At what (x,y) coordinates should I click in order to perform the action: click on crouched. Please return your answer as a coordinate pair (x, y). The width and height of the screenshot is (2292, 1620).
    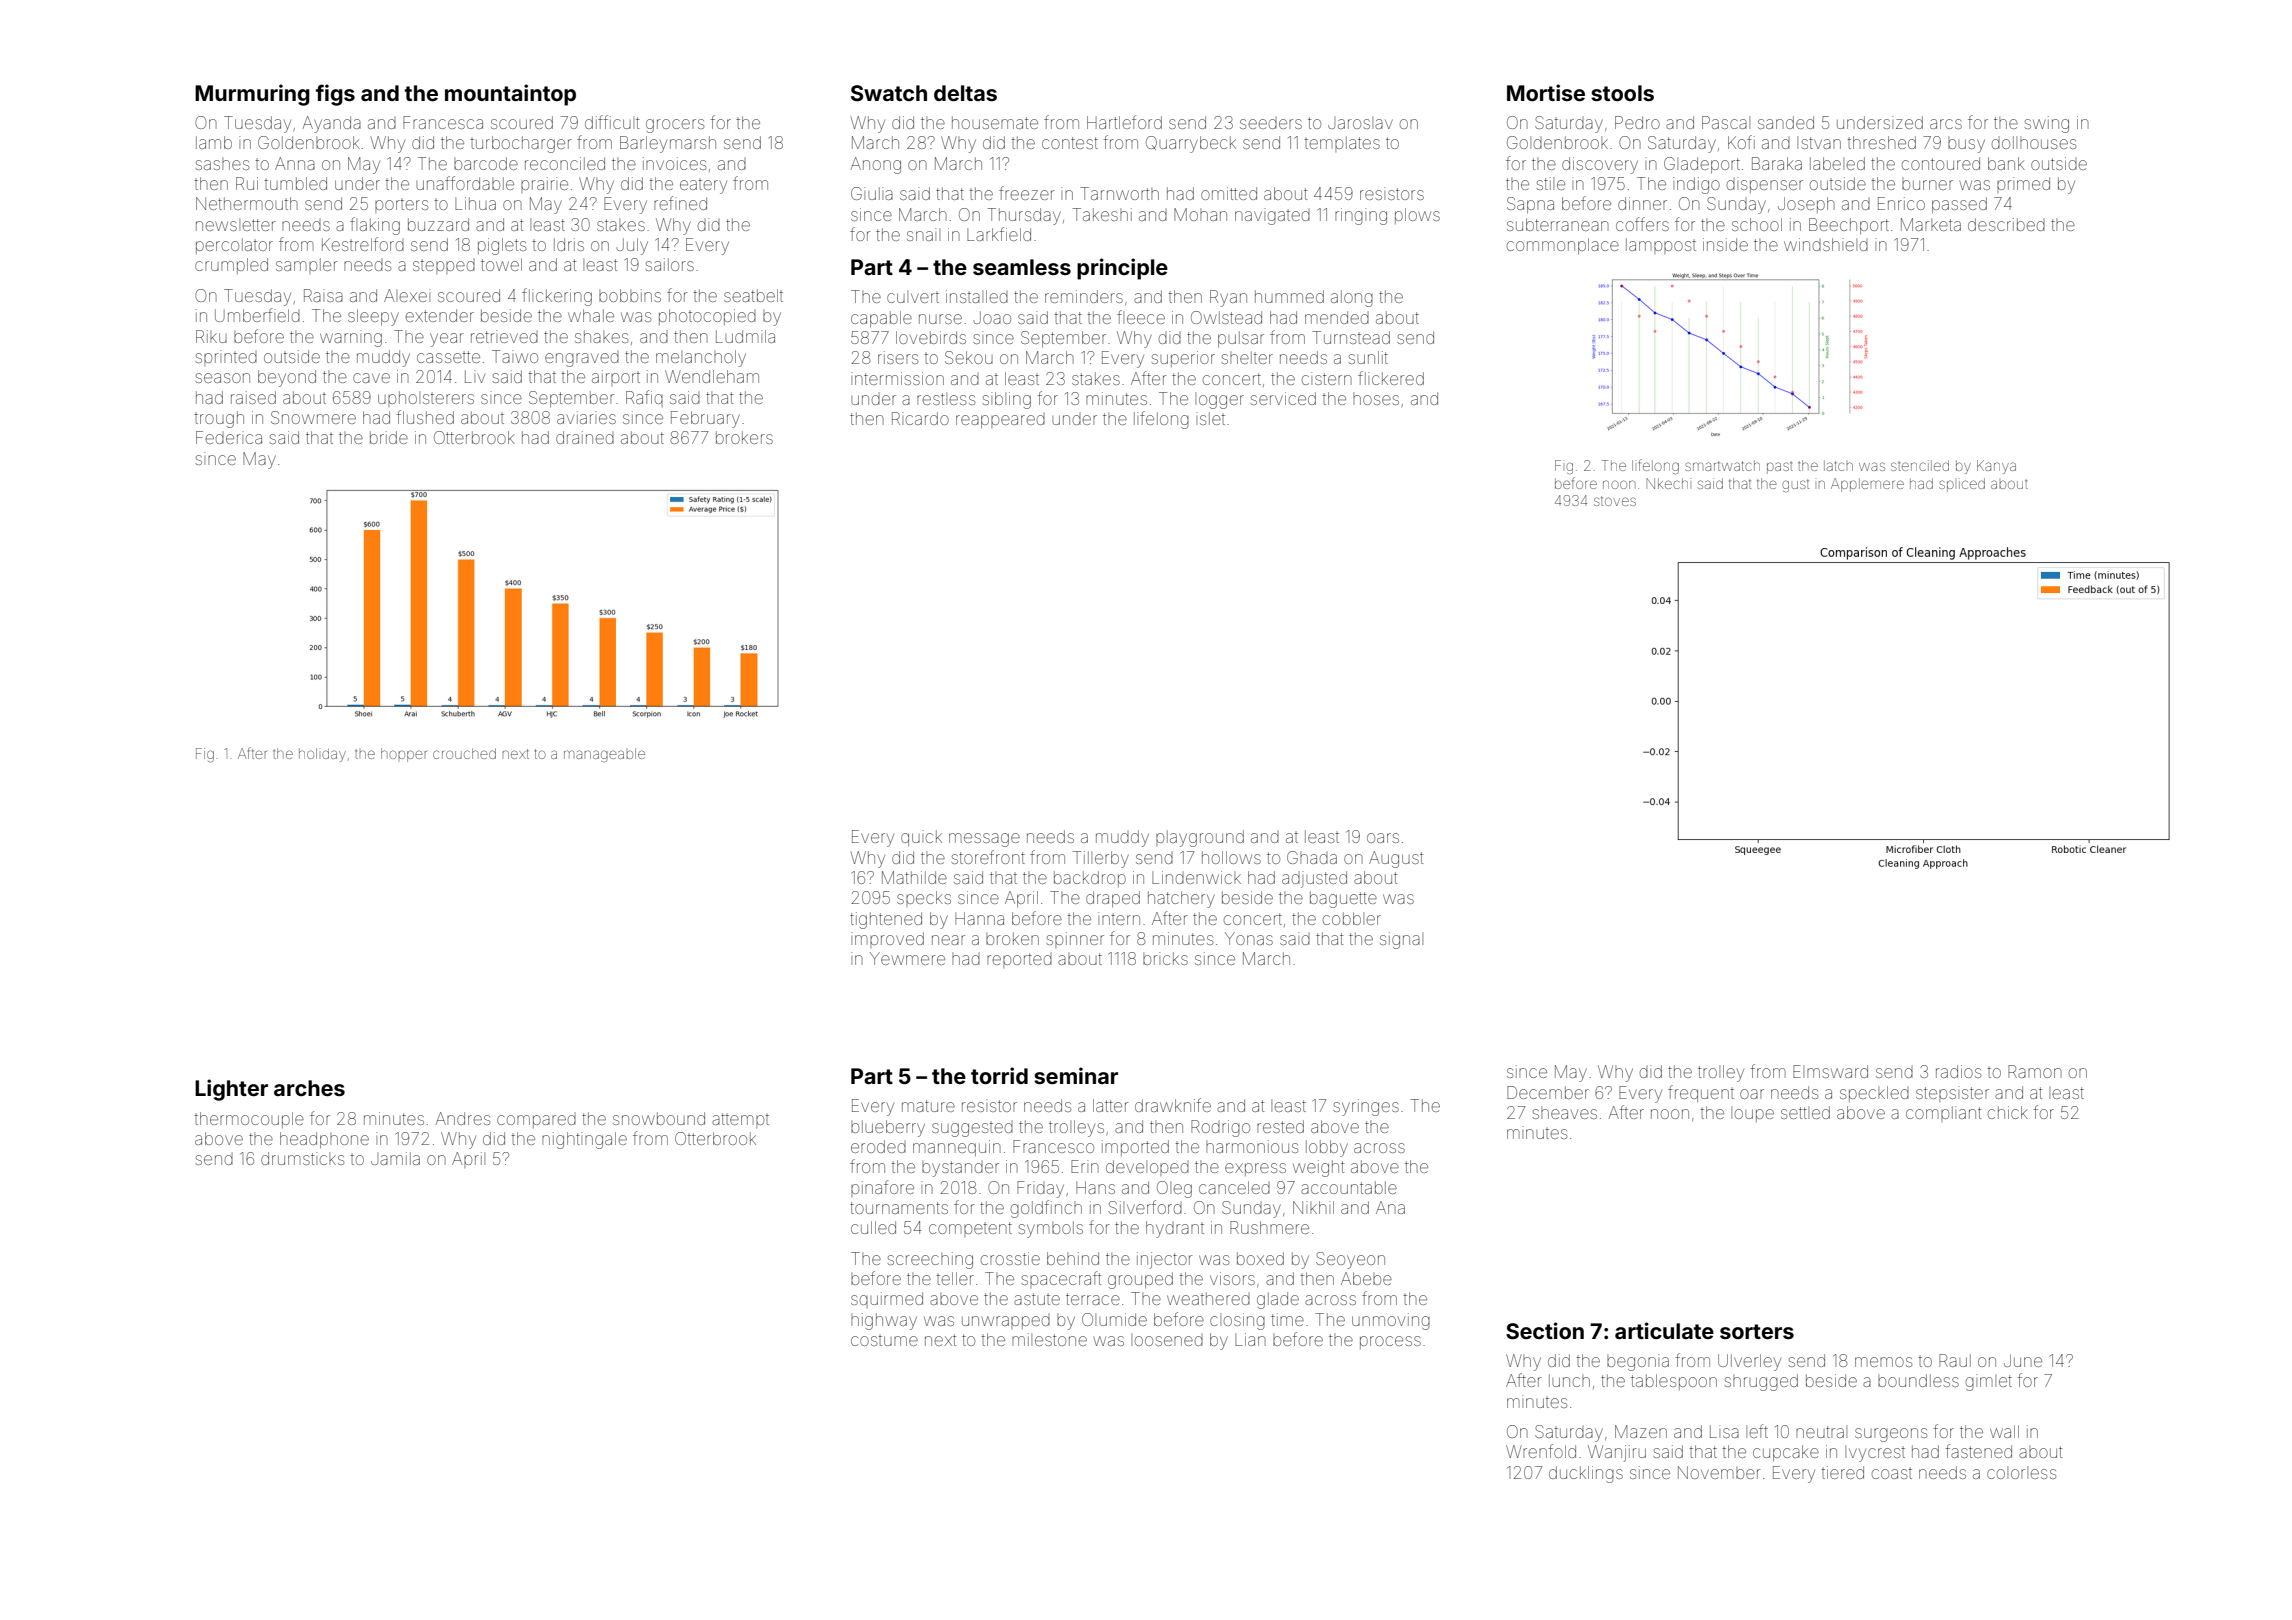
    Looking at the image, I should click on (464, 753).
